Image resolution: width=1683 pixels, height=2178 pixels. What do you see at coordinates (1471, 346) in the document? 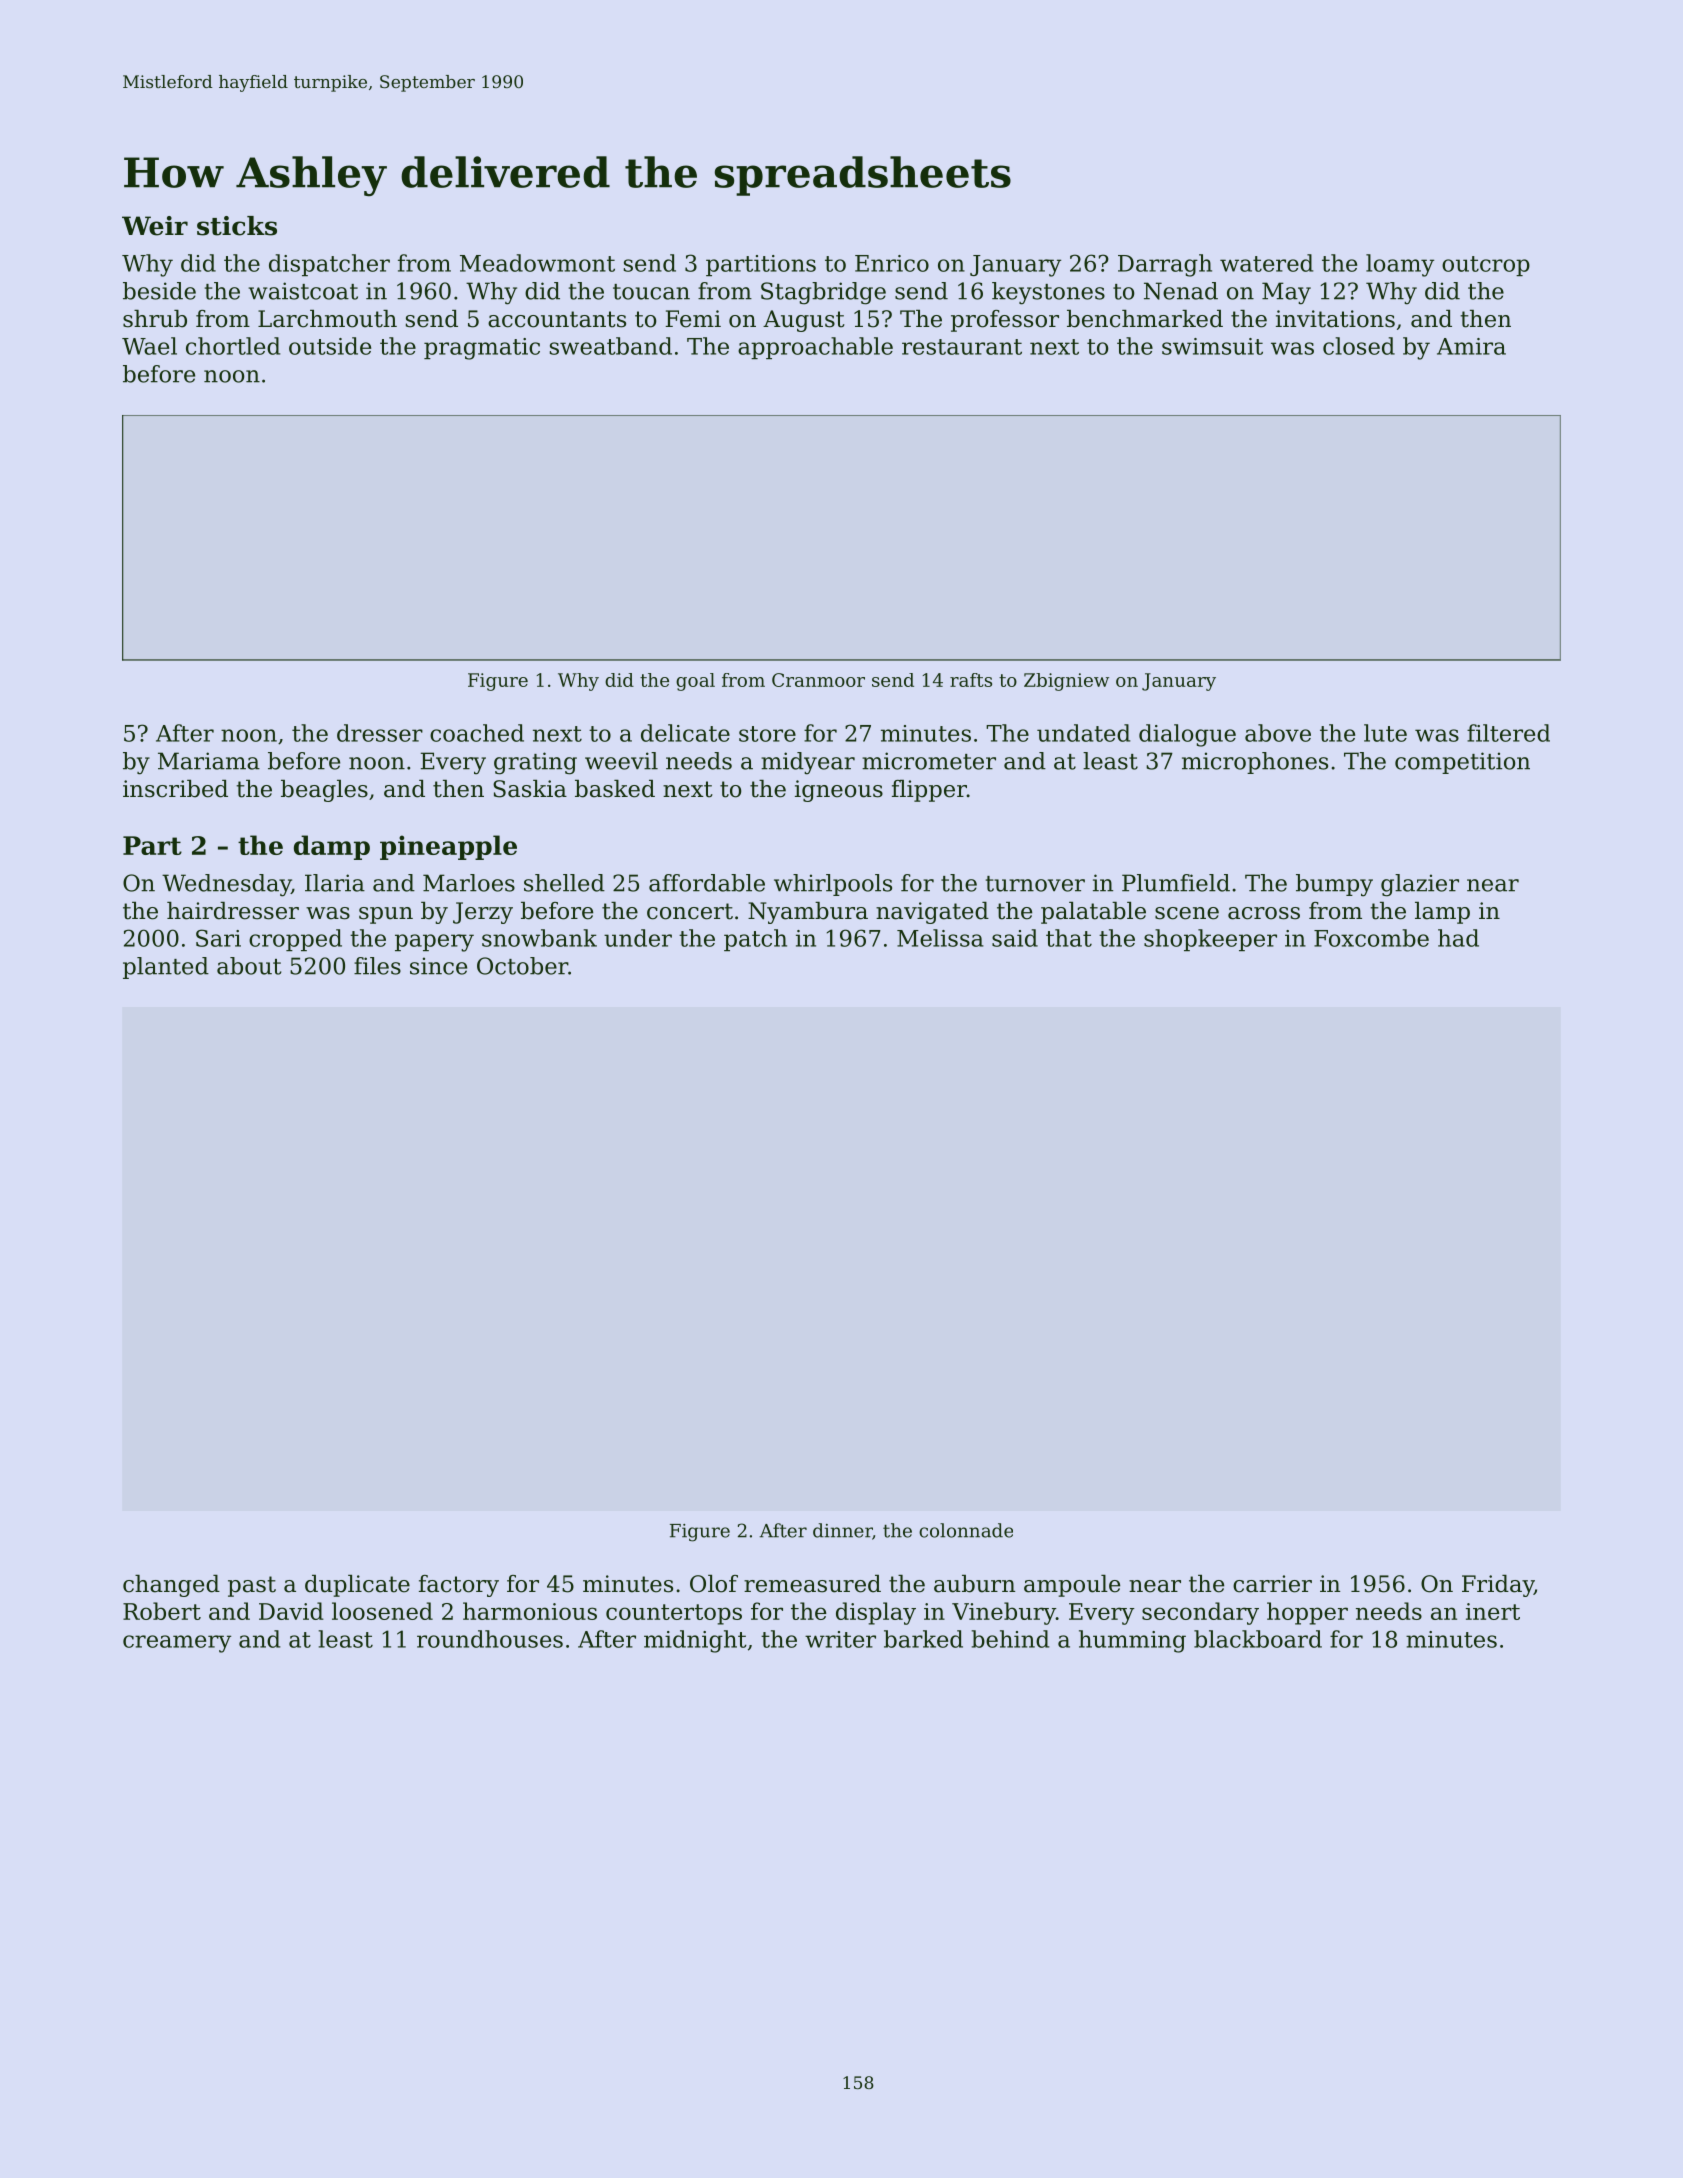
I see `Amira` at bounding box center [1471, 346].
